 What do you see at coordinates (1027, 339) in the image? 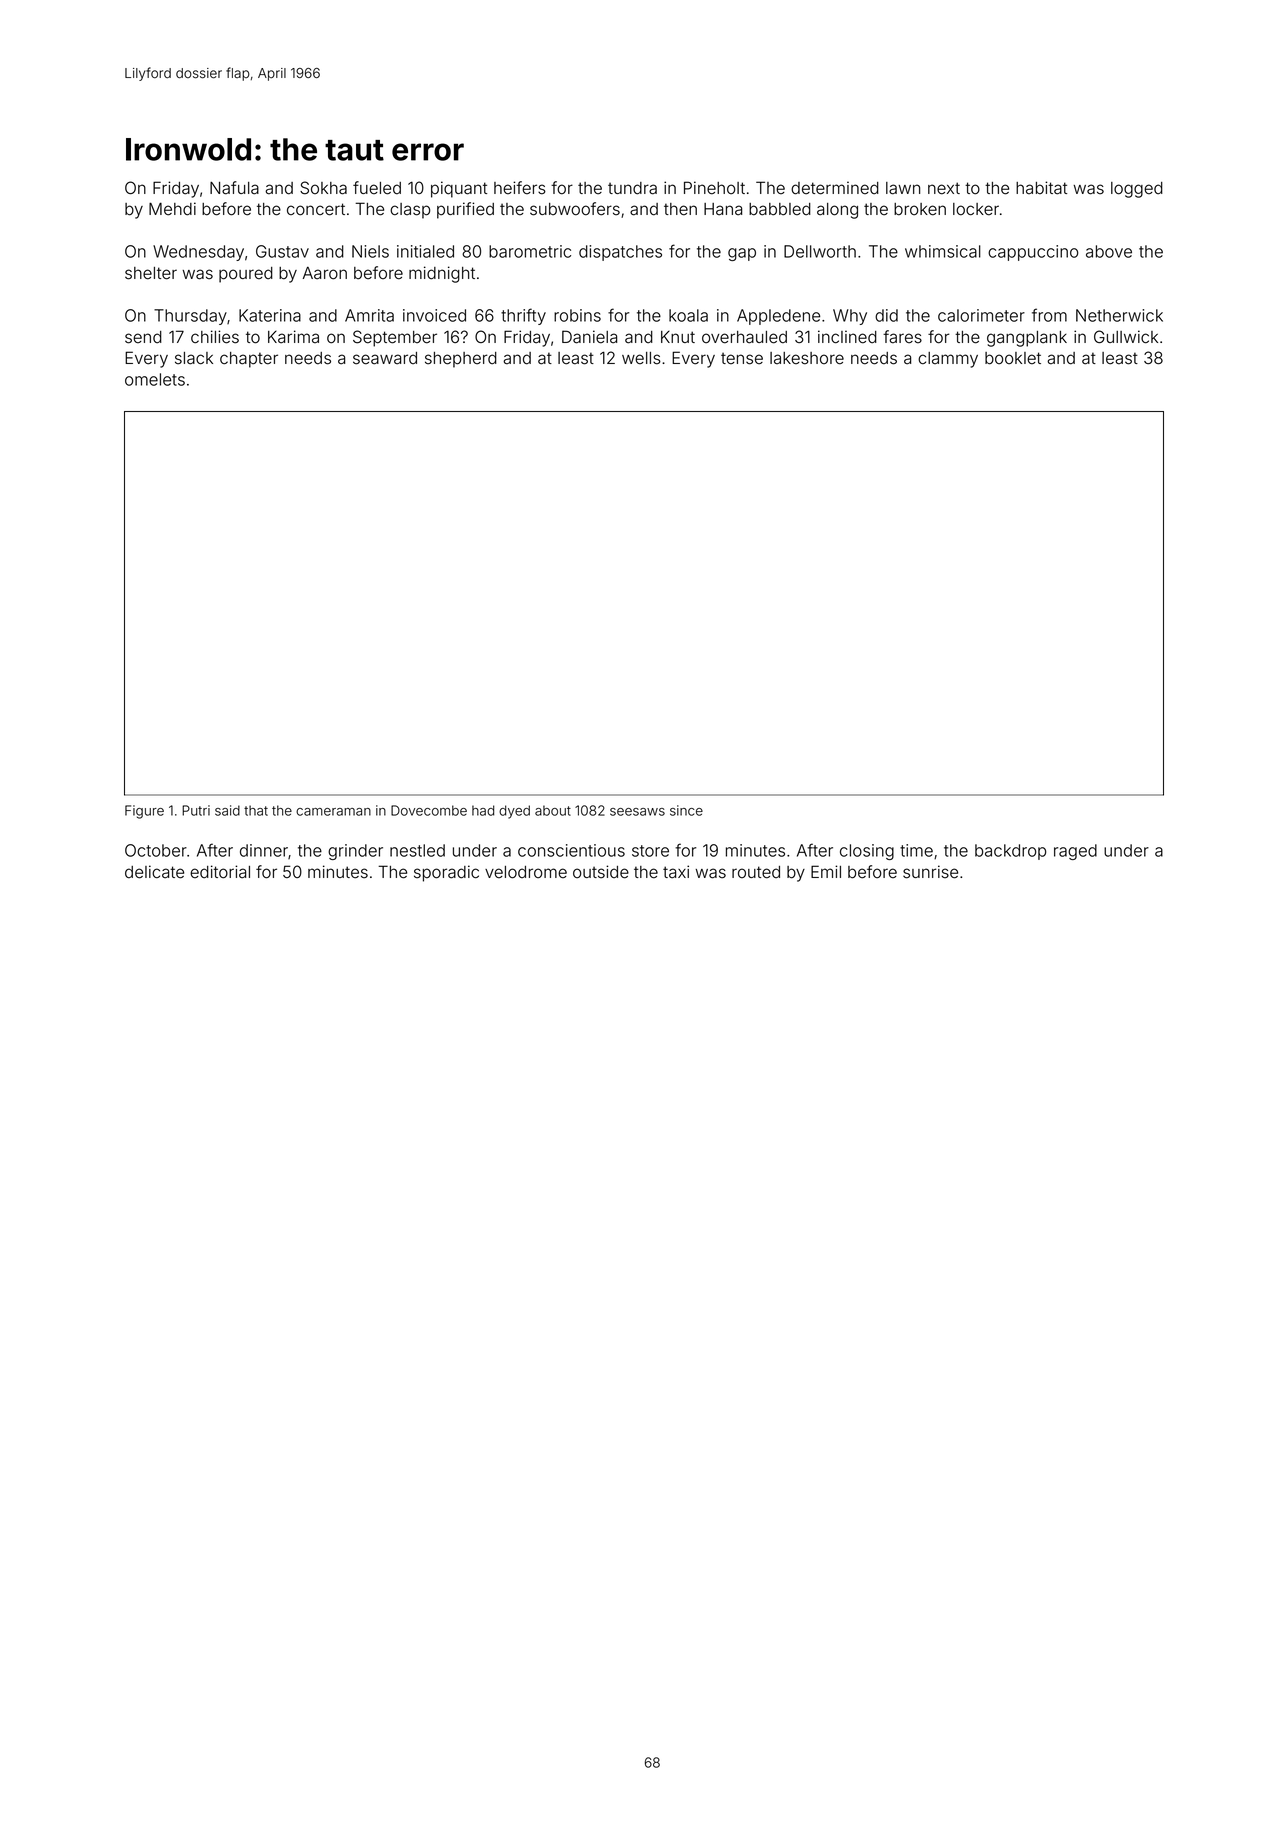
I see `gangplank` at bounding box center [1027, 339].
